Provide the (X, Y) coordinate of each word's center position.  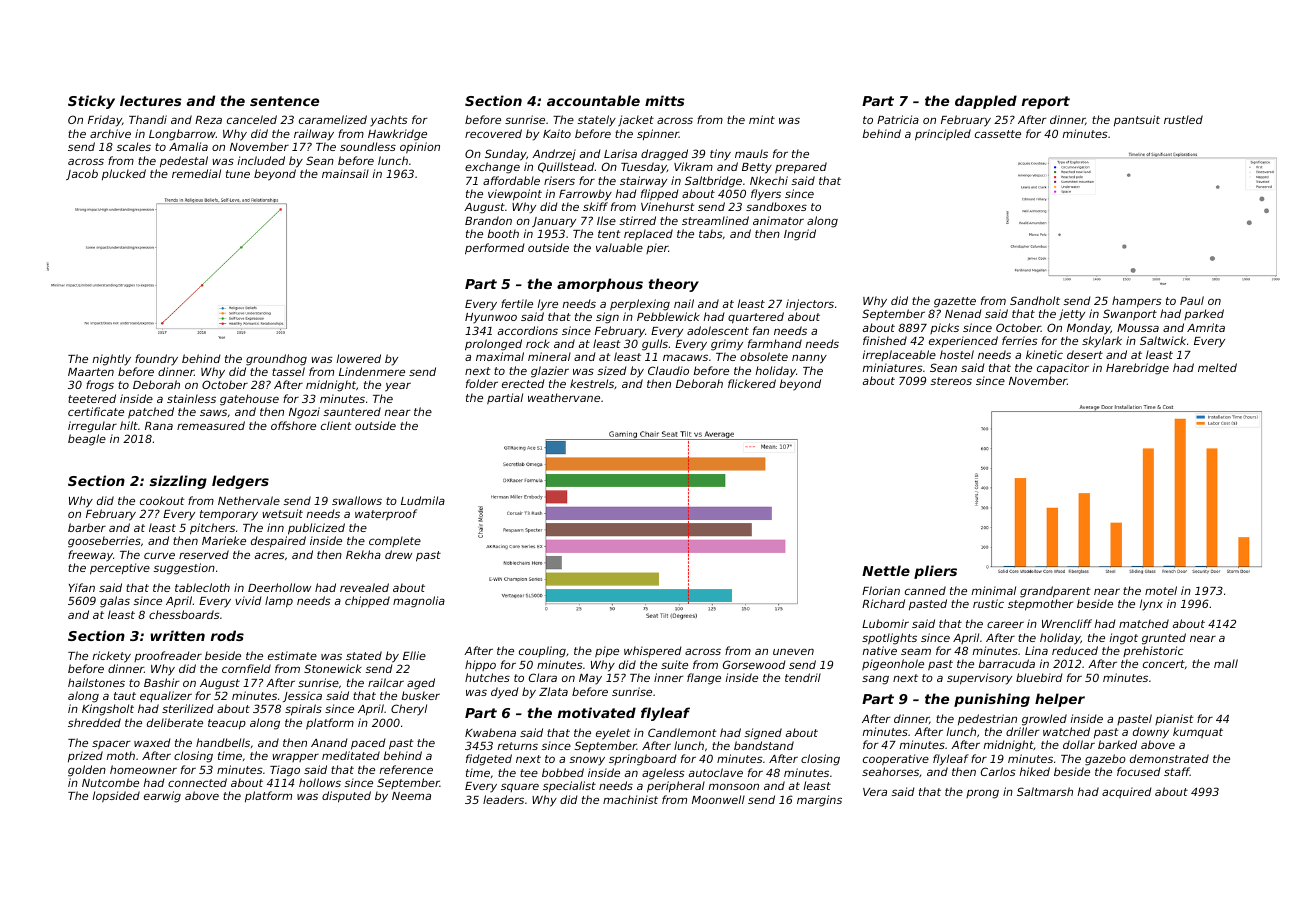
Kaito (557, 133)
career (1005, 624)
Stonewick (333, 668)
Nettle (886, 570)
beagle (87, 440)
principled (943, 135)
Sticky (91, 102)
